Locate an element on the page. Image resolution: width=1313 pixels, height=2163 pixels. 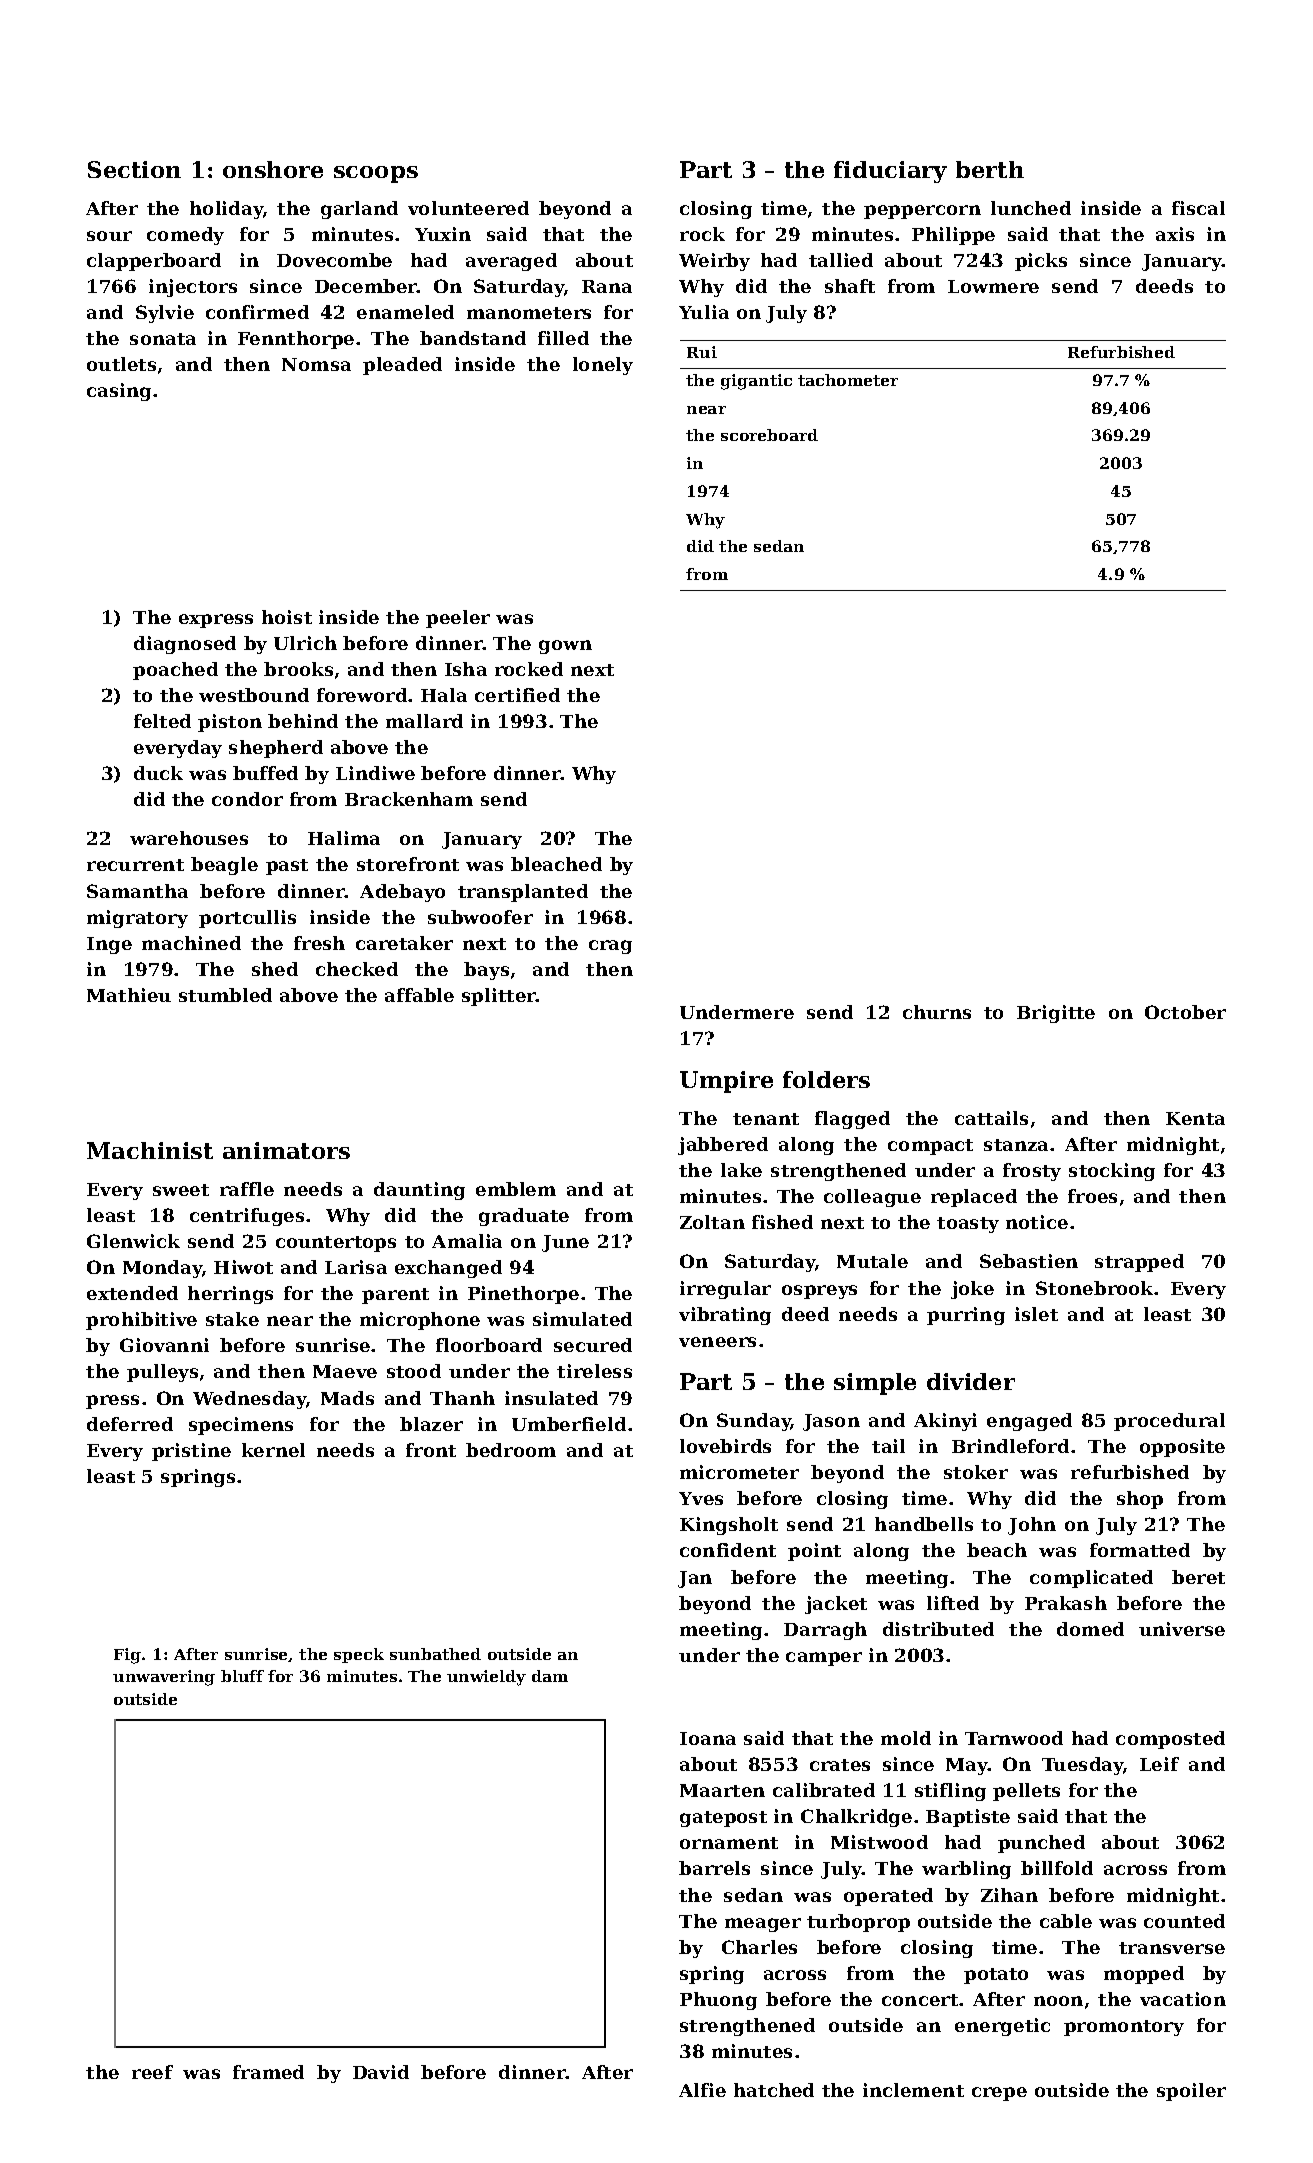
scoreboard is located at coordinates (769, 435).
